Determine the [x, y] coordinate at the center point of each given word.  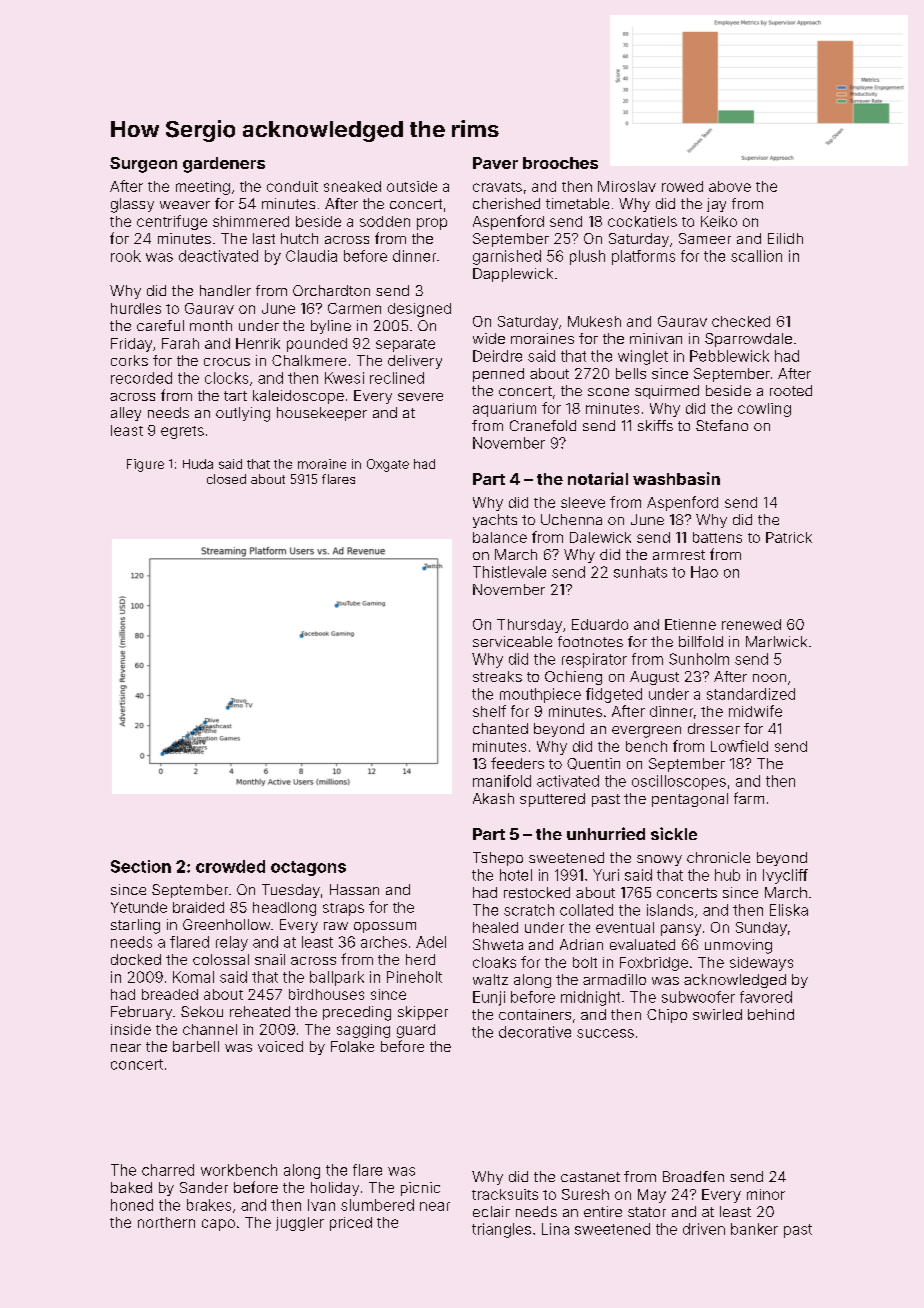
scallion [756, 256]
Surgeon [143, 165]
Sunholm [699, 659]
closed [226, 479]
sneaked [352, 186]
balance [500, 537]
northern [166, 1222]
